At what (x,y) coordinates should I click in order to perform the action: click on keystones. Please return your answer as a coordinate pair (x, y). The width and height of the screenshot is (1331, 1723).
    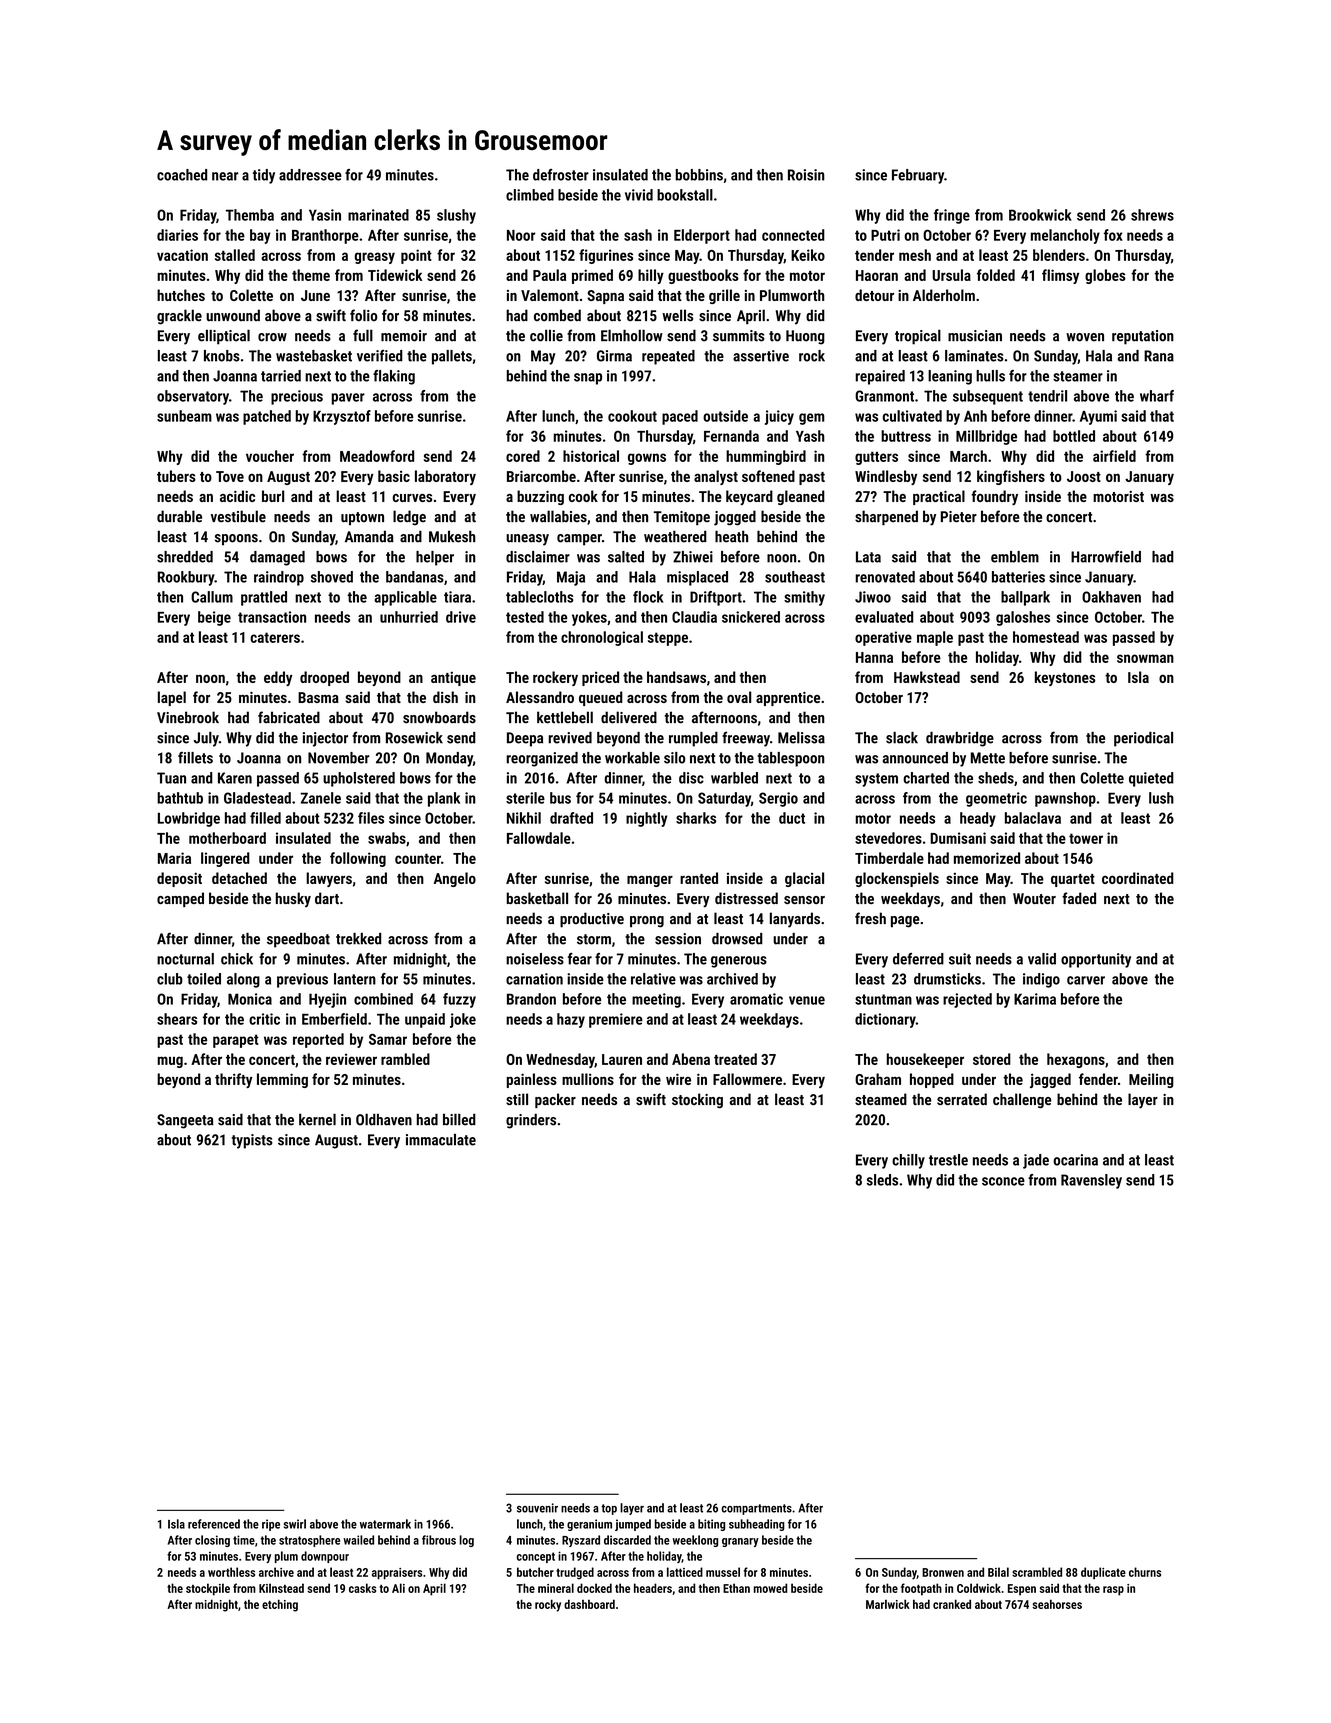
    Looking at the image, I should click on (1065, 678).
